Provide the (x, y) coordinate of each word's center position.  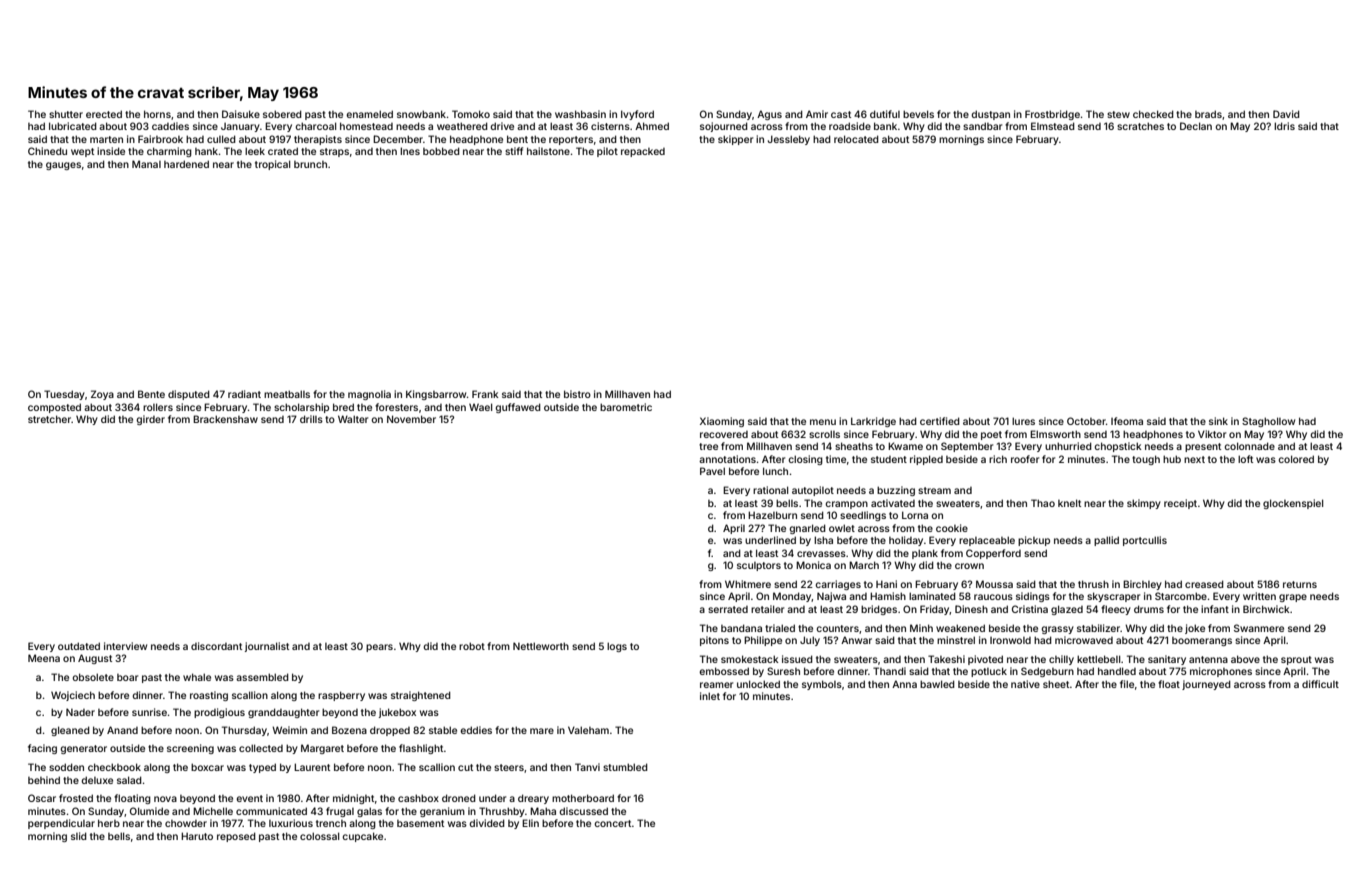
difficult (1320, 684)
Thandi (889, 671)
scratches (1140, 126)
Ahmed (652, 126)
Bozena (349, 730)
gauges (63, 166)
